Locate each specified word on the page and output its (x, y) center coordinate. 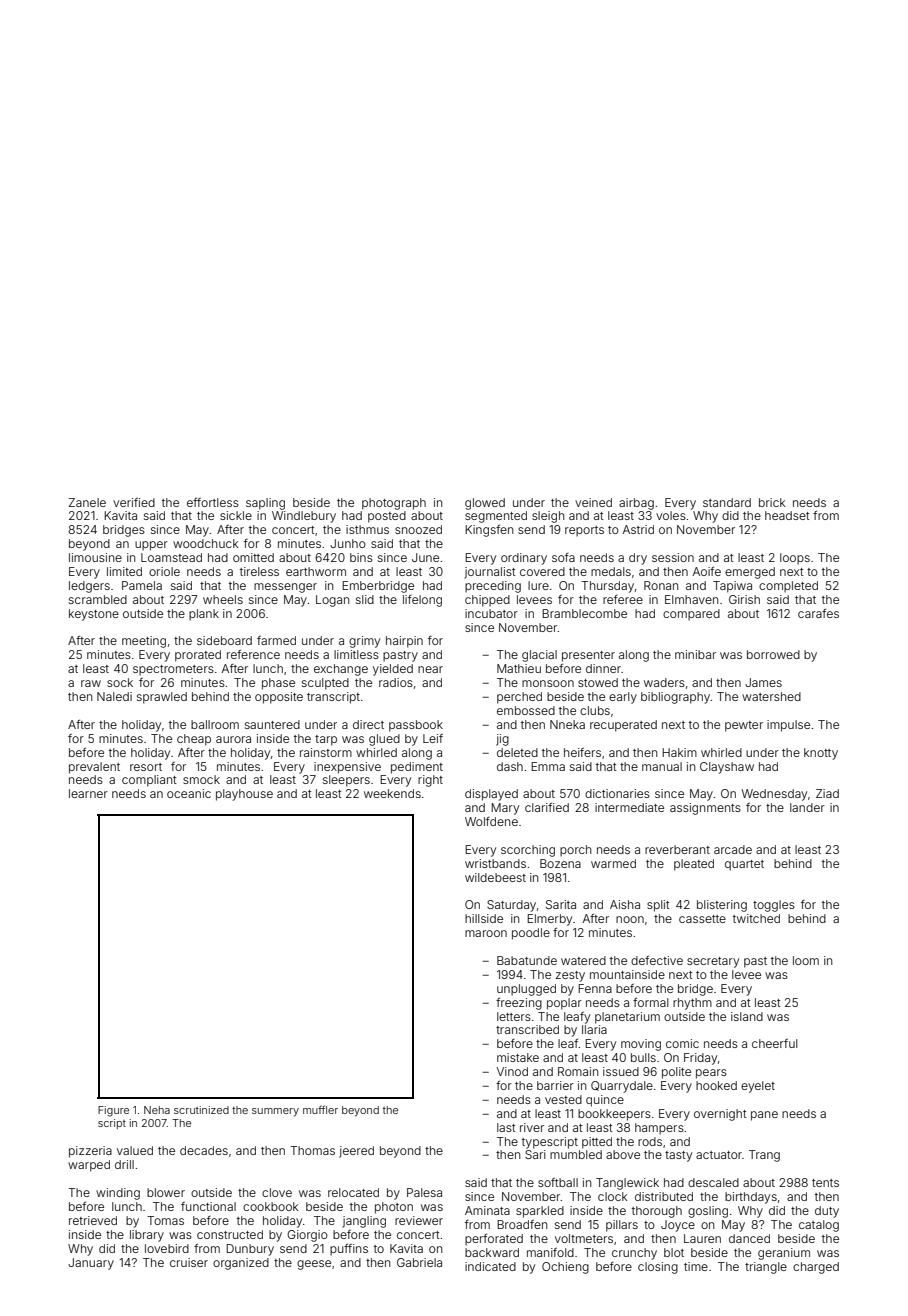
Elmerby (549, 920)
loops (795, 559)
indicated (490, 1266)
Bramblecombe (584, 613)
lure (538, 585)
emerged (750, 573)
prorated (198, 656)
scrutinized (201, 1110)
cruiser (189, 1262)
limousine (95, 557)
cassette (702, 919)
